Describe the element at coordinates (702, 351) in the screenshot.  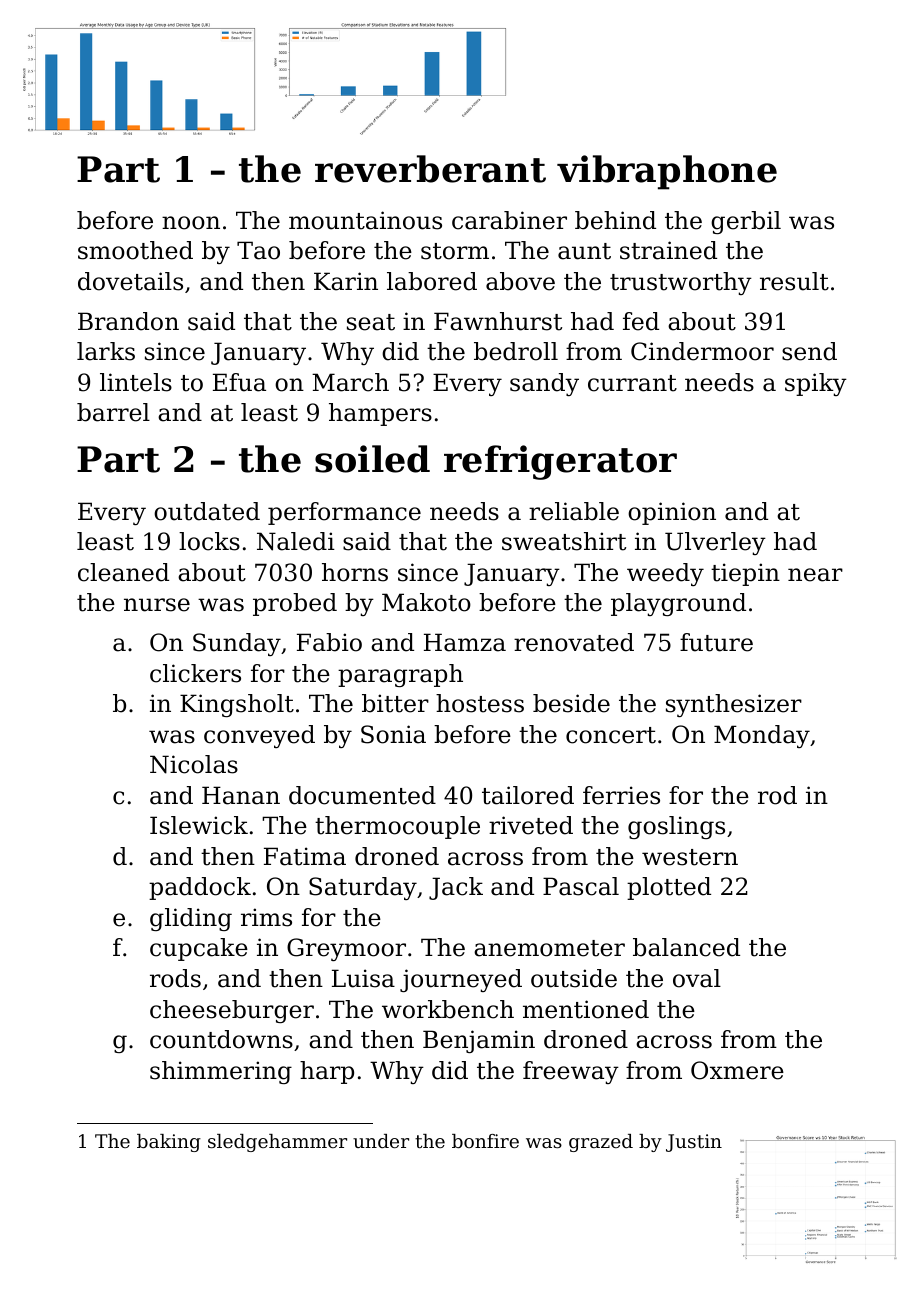
I see `Cindermoor` at that location.
